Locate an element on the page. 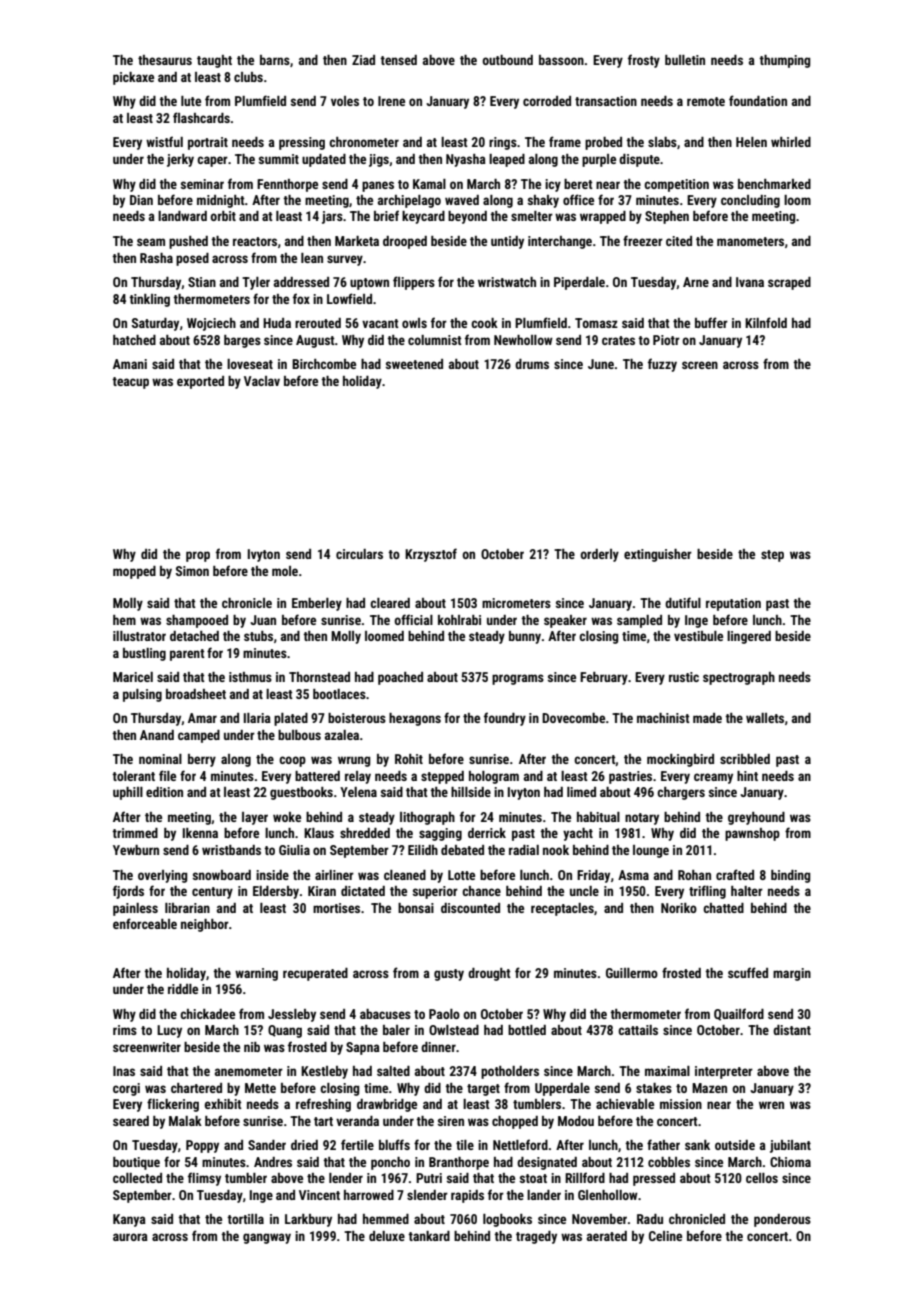  hemmed is located at coordinates (386, 1219).
